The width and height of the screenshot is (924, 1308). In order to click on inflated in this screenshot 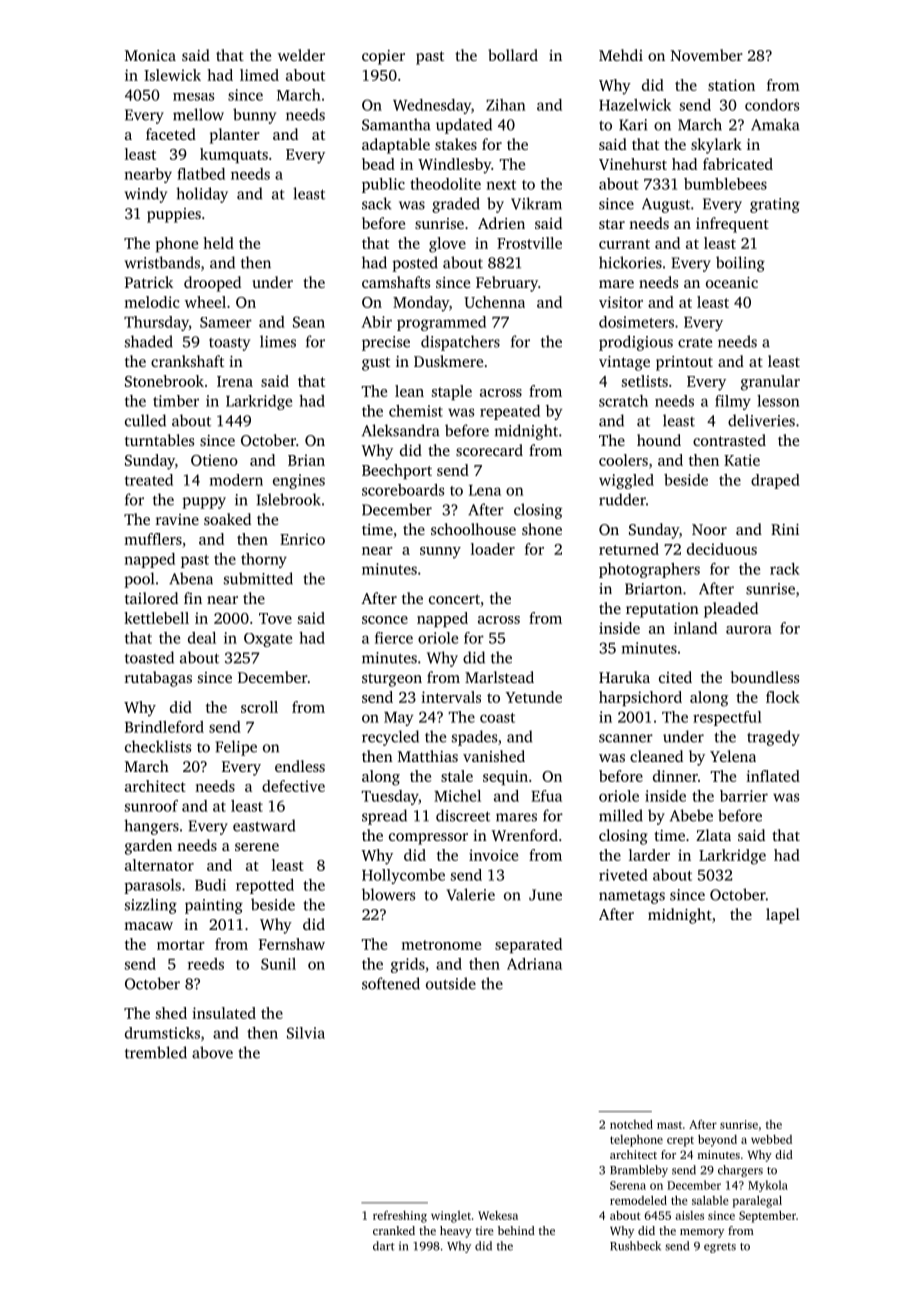, I will do `click(773, 776)`.
